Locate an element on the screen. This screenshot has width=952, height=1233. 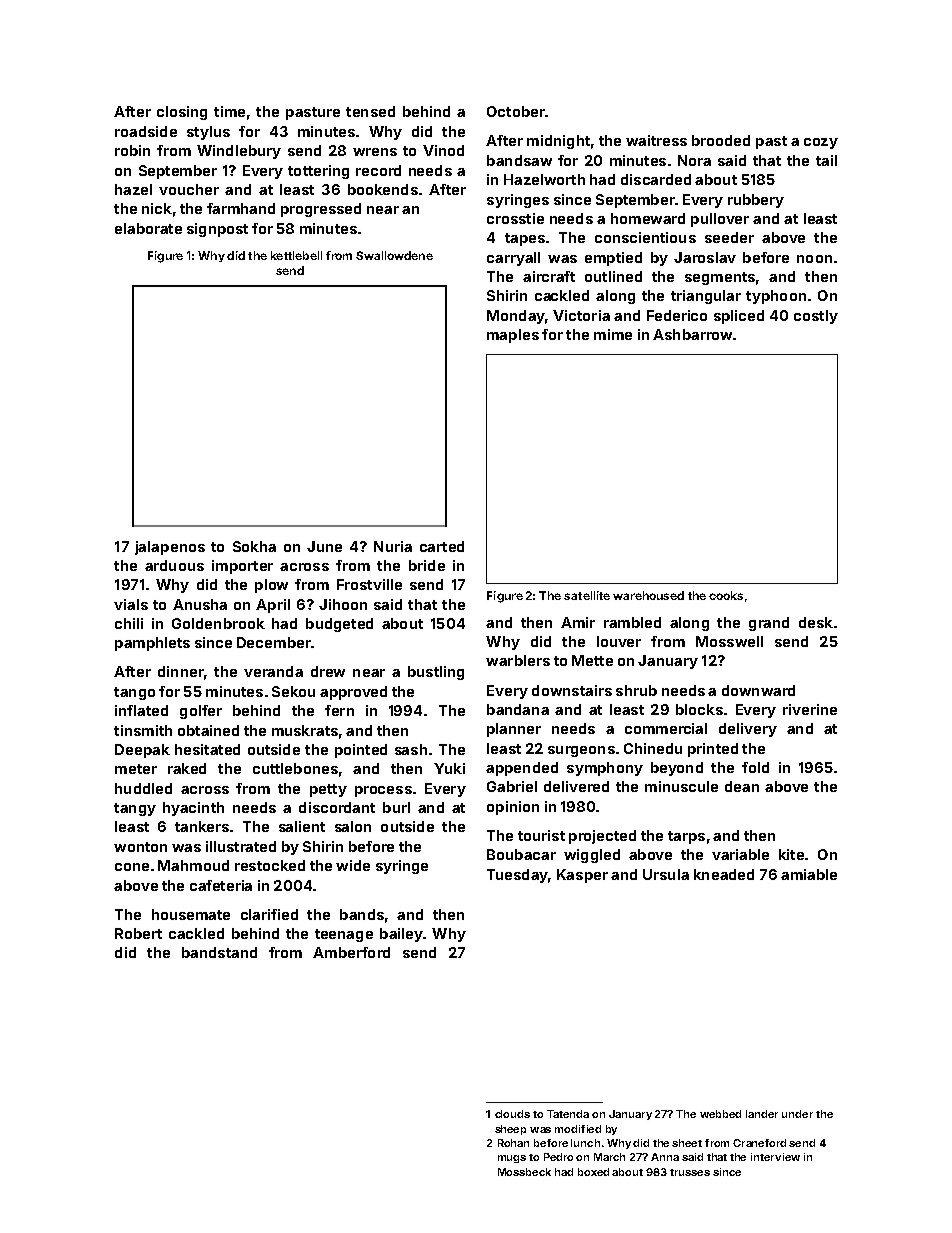
veranda is located at coordinates (273, 671).
